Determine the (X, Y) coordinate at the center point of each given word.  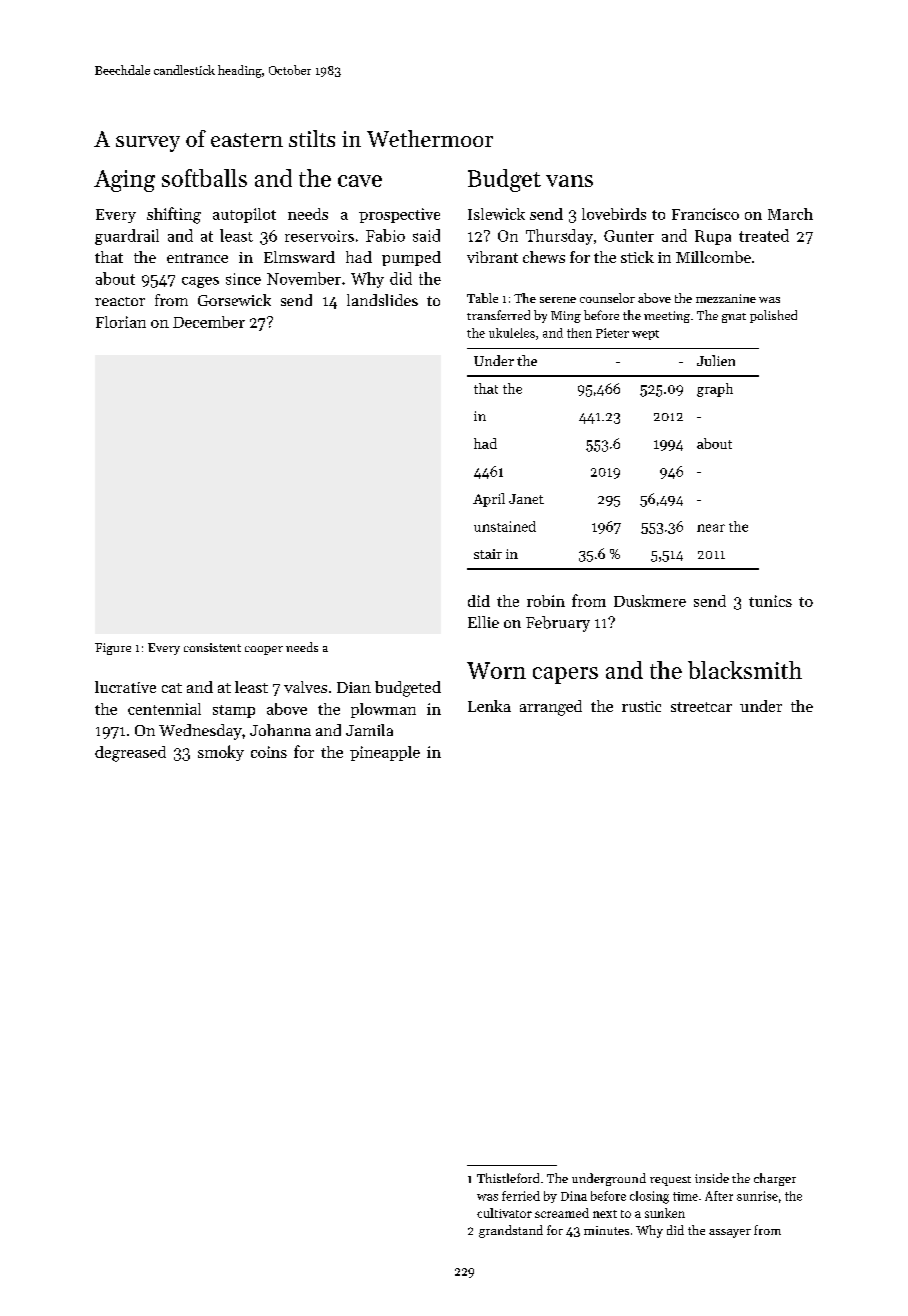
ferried (521, 1196)
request (670, 1181)
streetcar (701, 707)
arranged (551, 708)
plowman (383, 710)
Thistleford (508, 1178)
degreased (130, 754)
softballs (204, 178)
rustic (641, 706)
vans (569, 181)
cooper (264, 650)
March (790, 214)
